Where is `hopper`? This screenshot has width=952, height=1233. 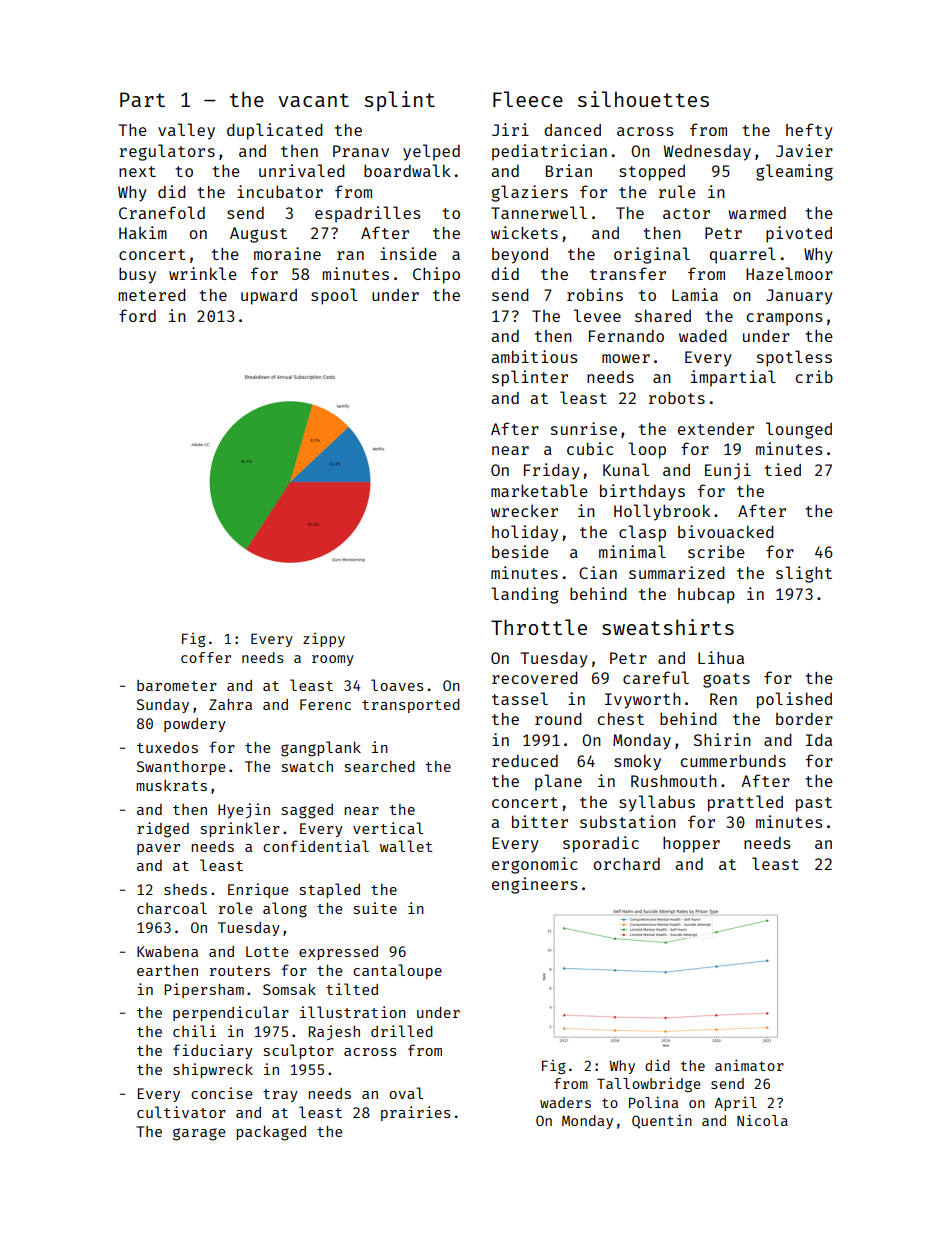
hopper is located at coordinates (691, 845).
